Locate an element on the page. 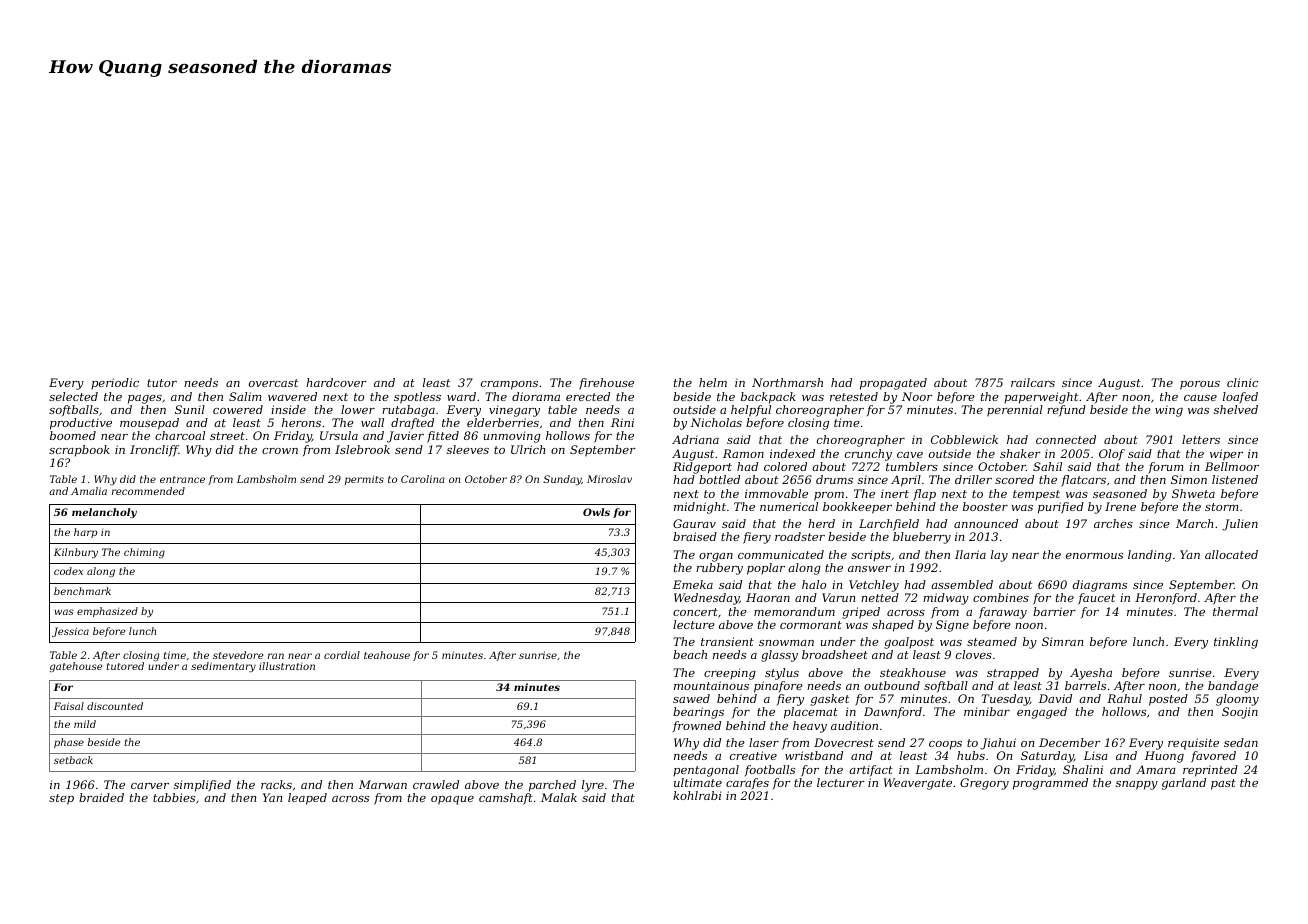 The image size is (1308, 924). backpack is located at coordinates (768, 398).
